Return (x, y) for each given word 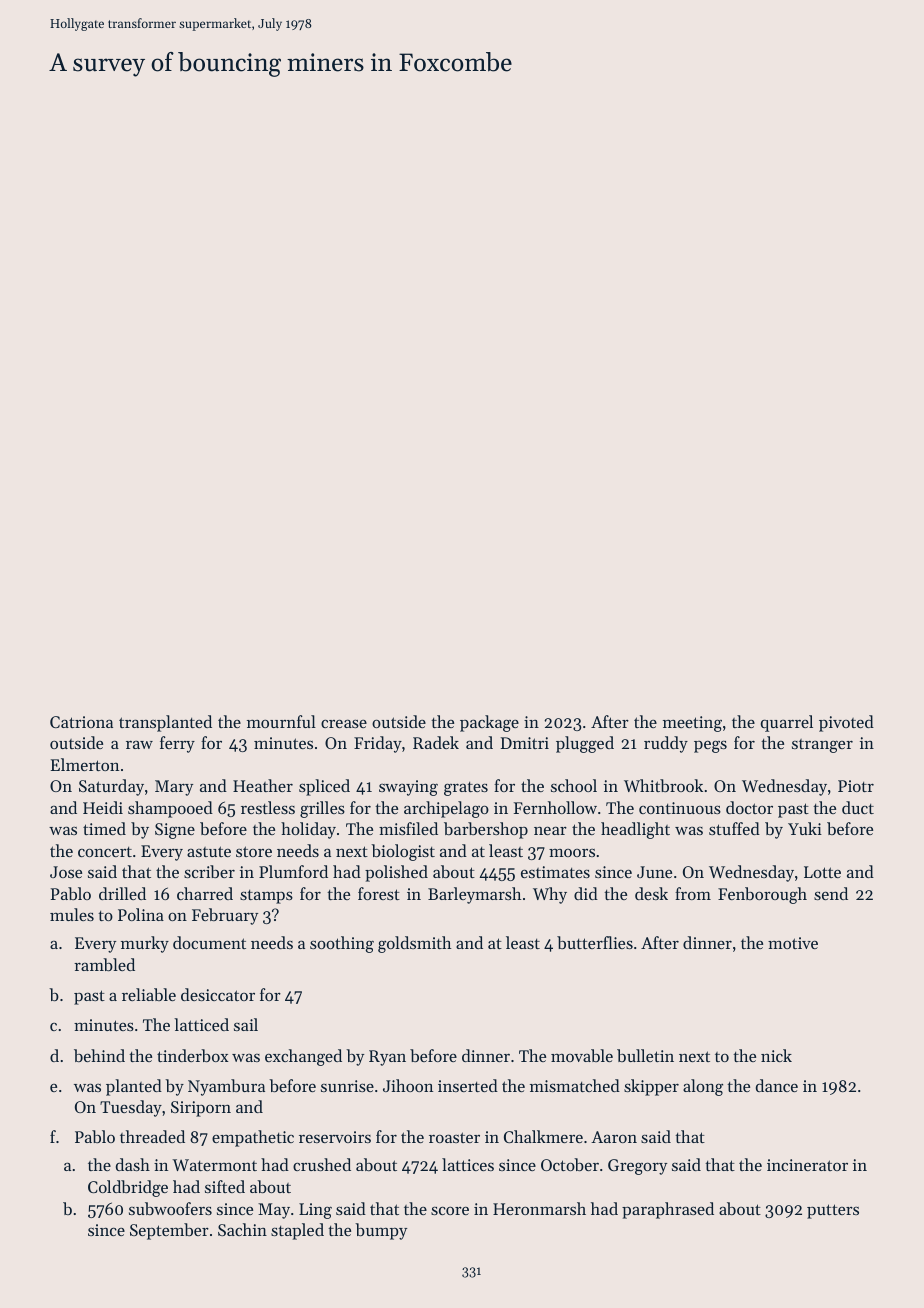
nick (776, 1055)
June (654, 872)
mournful (281, 721)
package (489, 723)
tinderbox (193, 1055)
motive (793, 943)
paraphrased (668, 1210)
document (209, 942)
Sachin (242, 1229)
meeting (692, 724)
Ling (315, 1211)
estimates (555, 872)
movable (582, 1055)
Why (550, 895)
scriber (209, 871)
